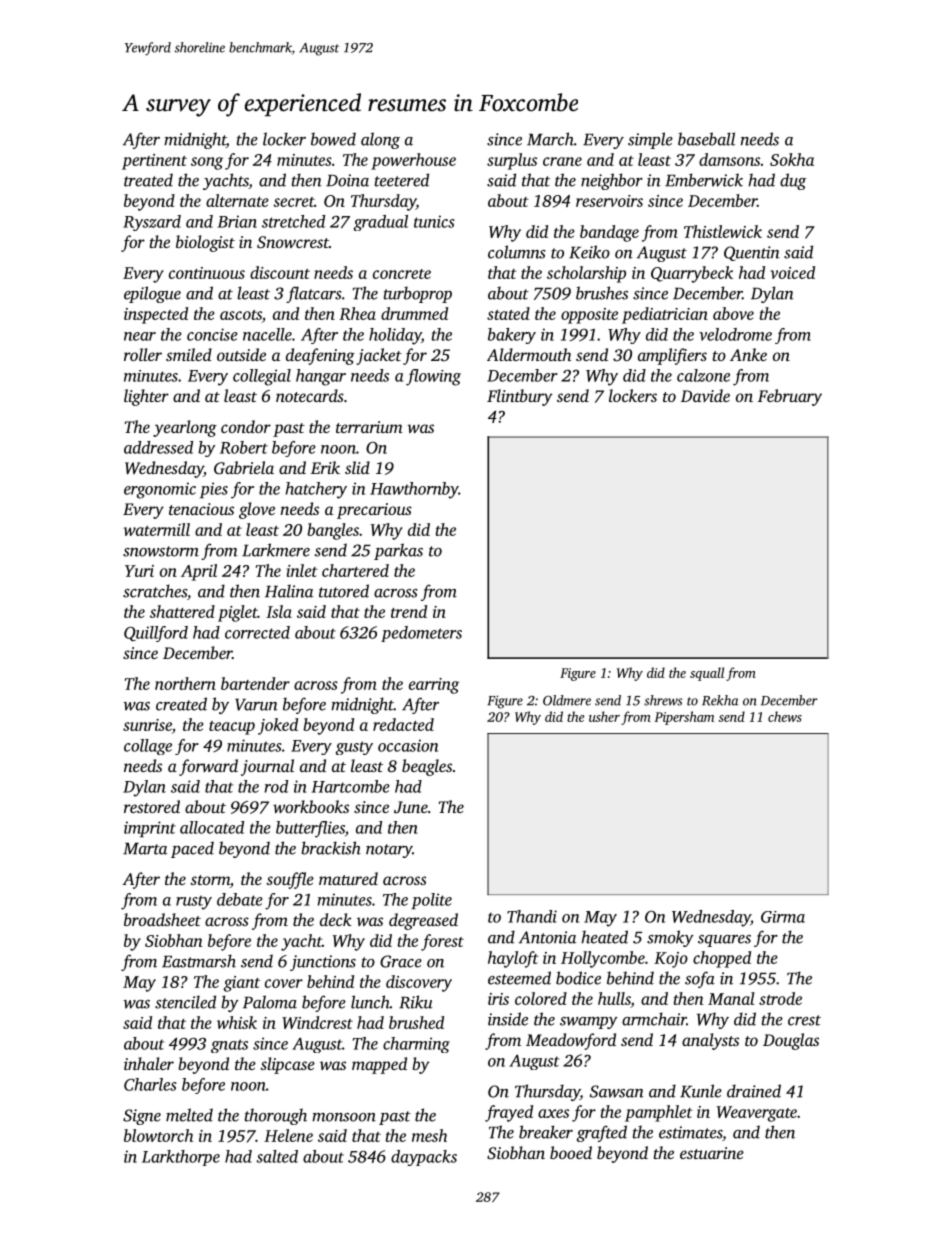 The width and height of the screenshot is (952, 1233). What do you see at coordinates (790, 397) in the screenshot?
I see `February` at bounding box center [790, 397].
